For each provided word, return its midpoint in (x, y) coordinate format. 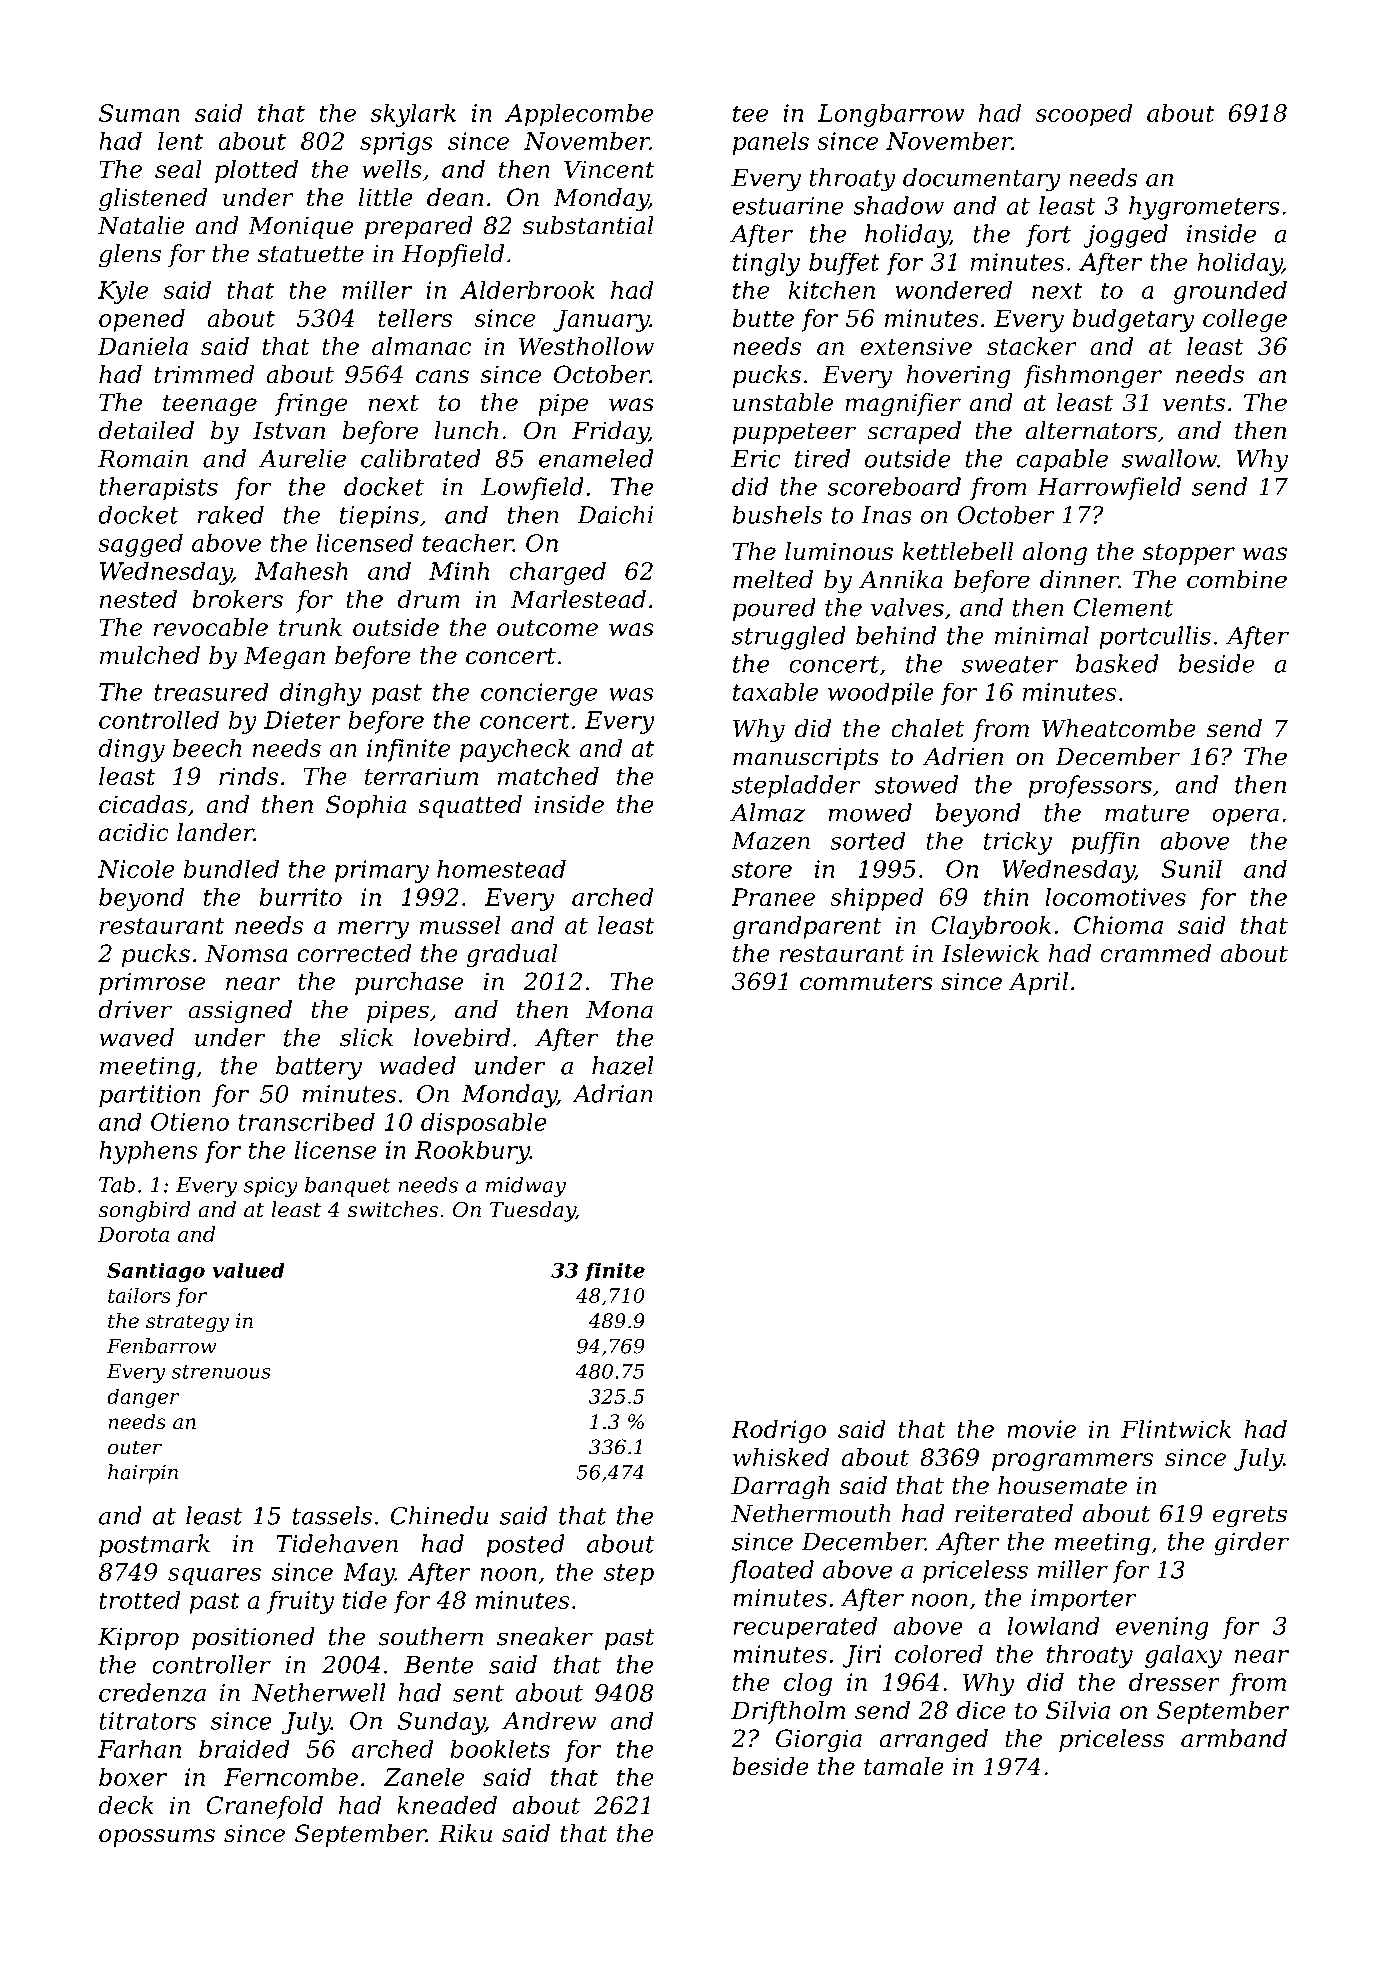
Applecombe (579, 115)
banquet (347, 1186)
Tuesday (532, 1211)
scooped (1083, 115)
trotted (139, 1599)
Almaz (767, 812)
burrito (300, 896)
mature (1147, 813)
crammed (1155, 953)
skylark (413, 115)
